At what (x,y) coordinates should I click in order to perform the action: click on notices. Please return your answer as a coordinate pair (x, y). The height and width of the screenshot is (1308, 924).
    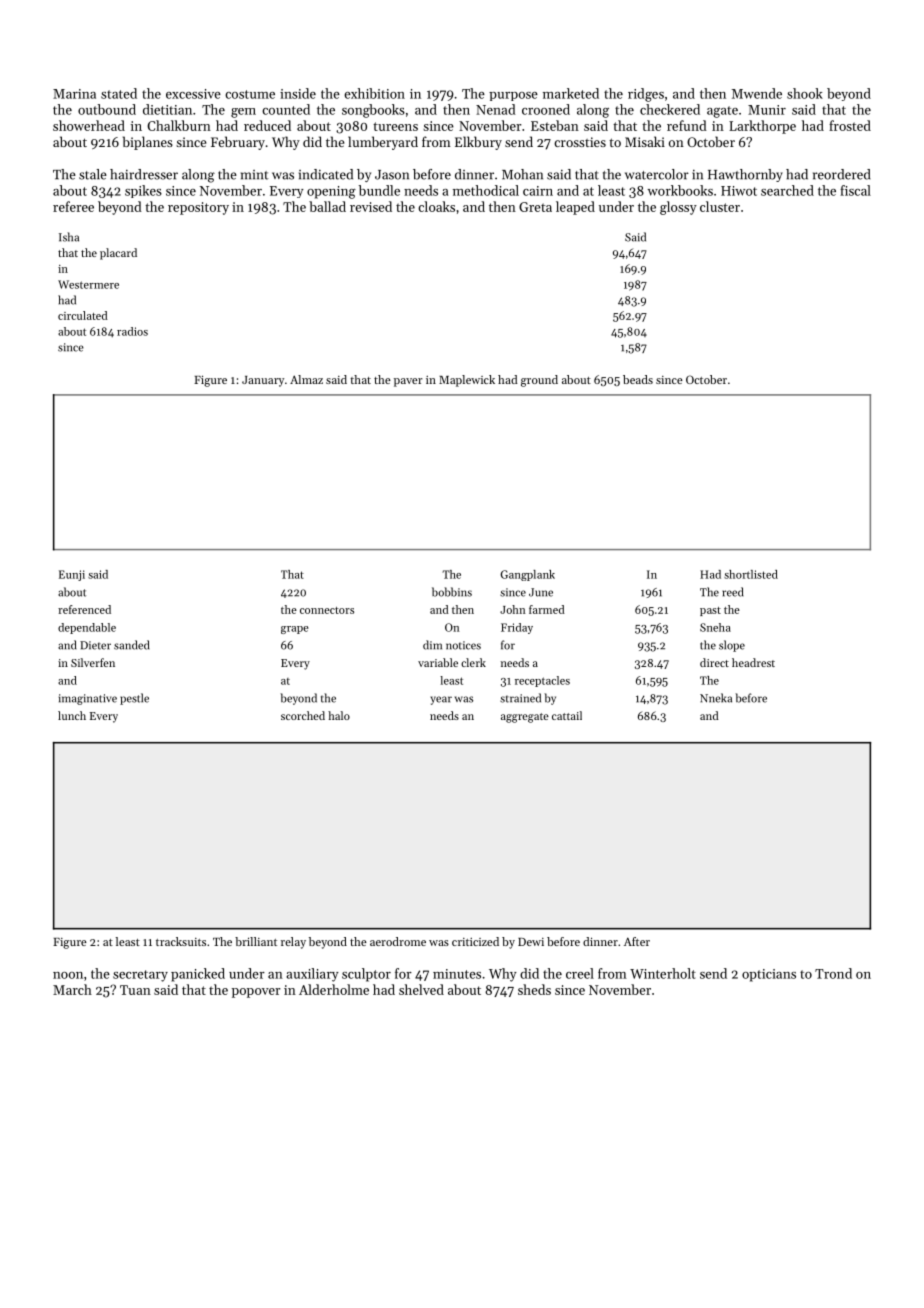
    Looking at the image, I should click on (463, 645).
